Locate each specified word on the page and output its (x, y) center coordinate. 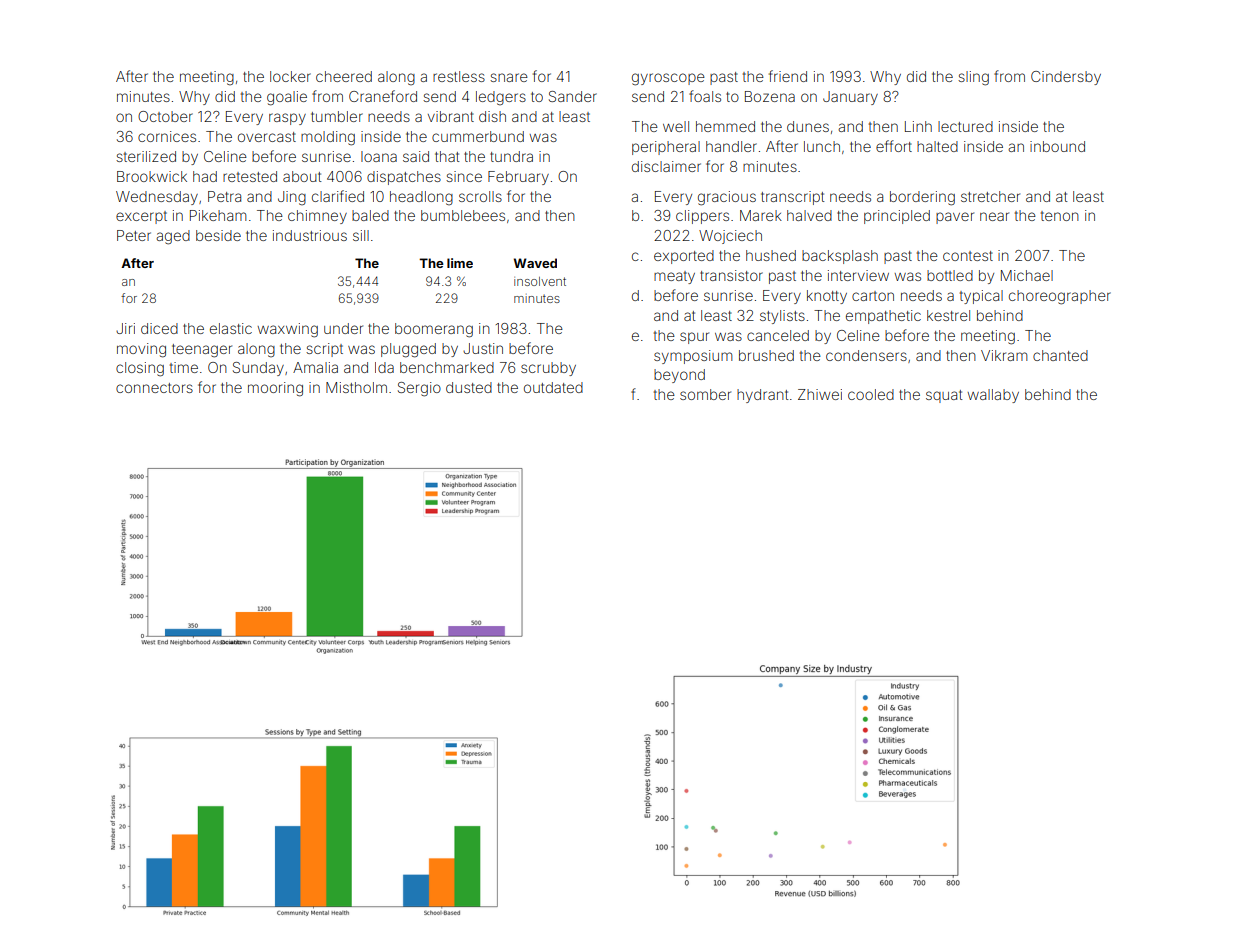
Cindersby (1066, 78)
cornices (167, 136)
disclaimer (666, 166)
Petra (224, 196)
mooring (275, 389)
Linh (918, 126)
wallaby (993, 396)
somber (705, 394)
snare (509, 77)
